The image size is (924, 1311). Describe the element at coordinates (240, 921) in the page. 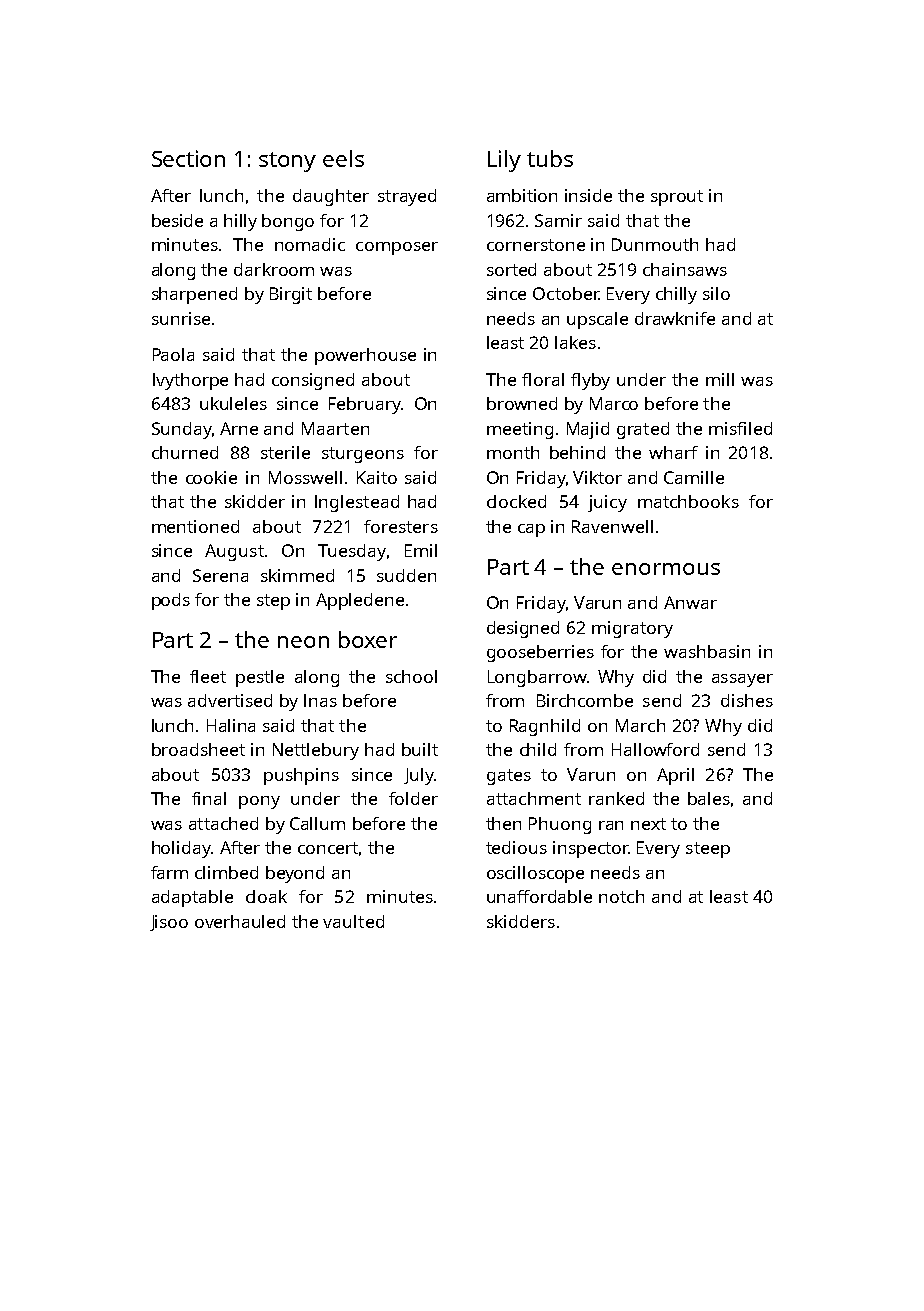

I see `overhauled` at that location.
